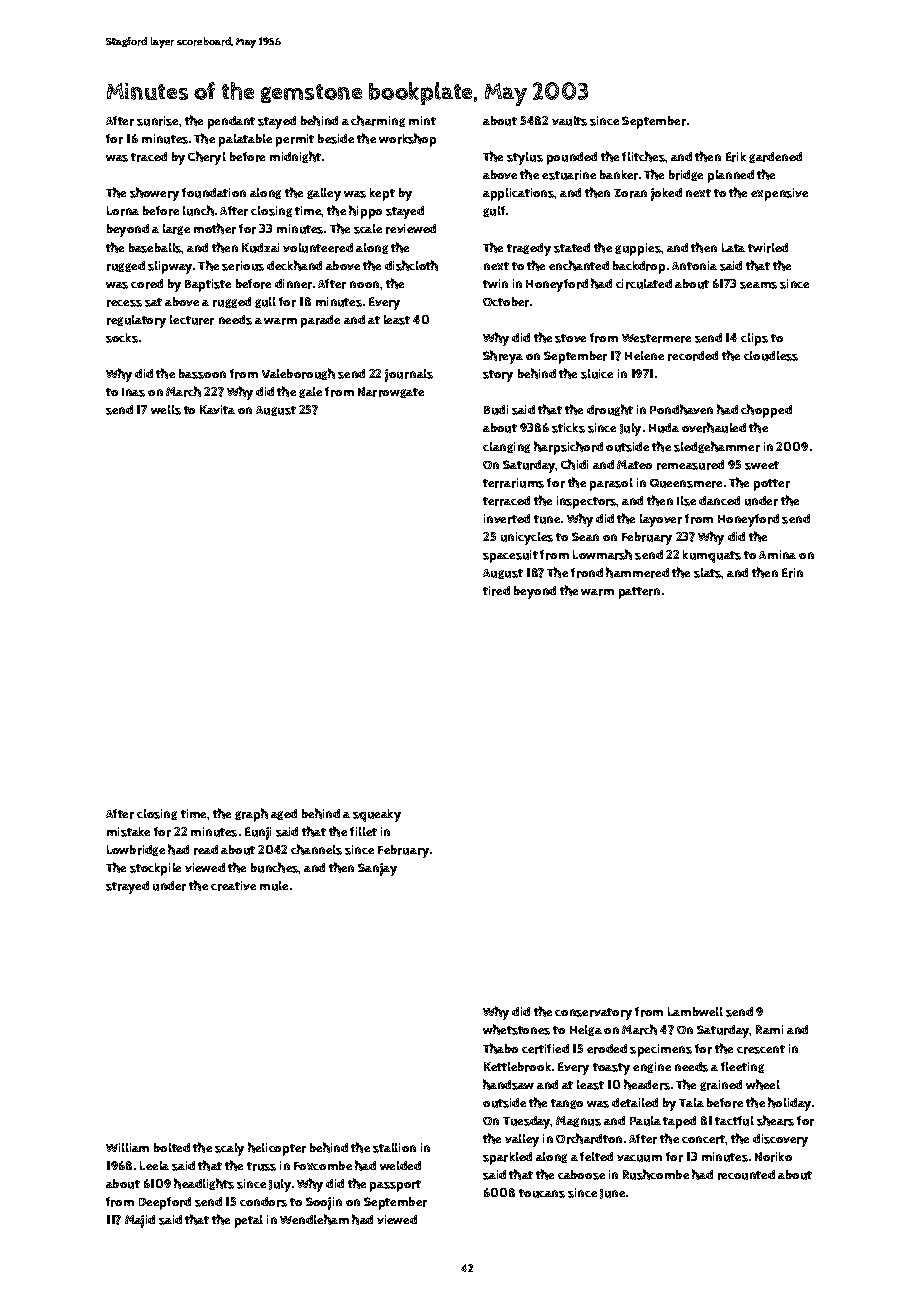  What do you see at coordinates (494, 211) in the screenshot?
I see `gulf` at bounding box center [494, 211].
